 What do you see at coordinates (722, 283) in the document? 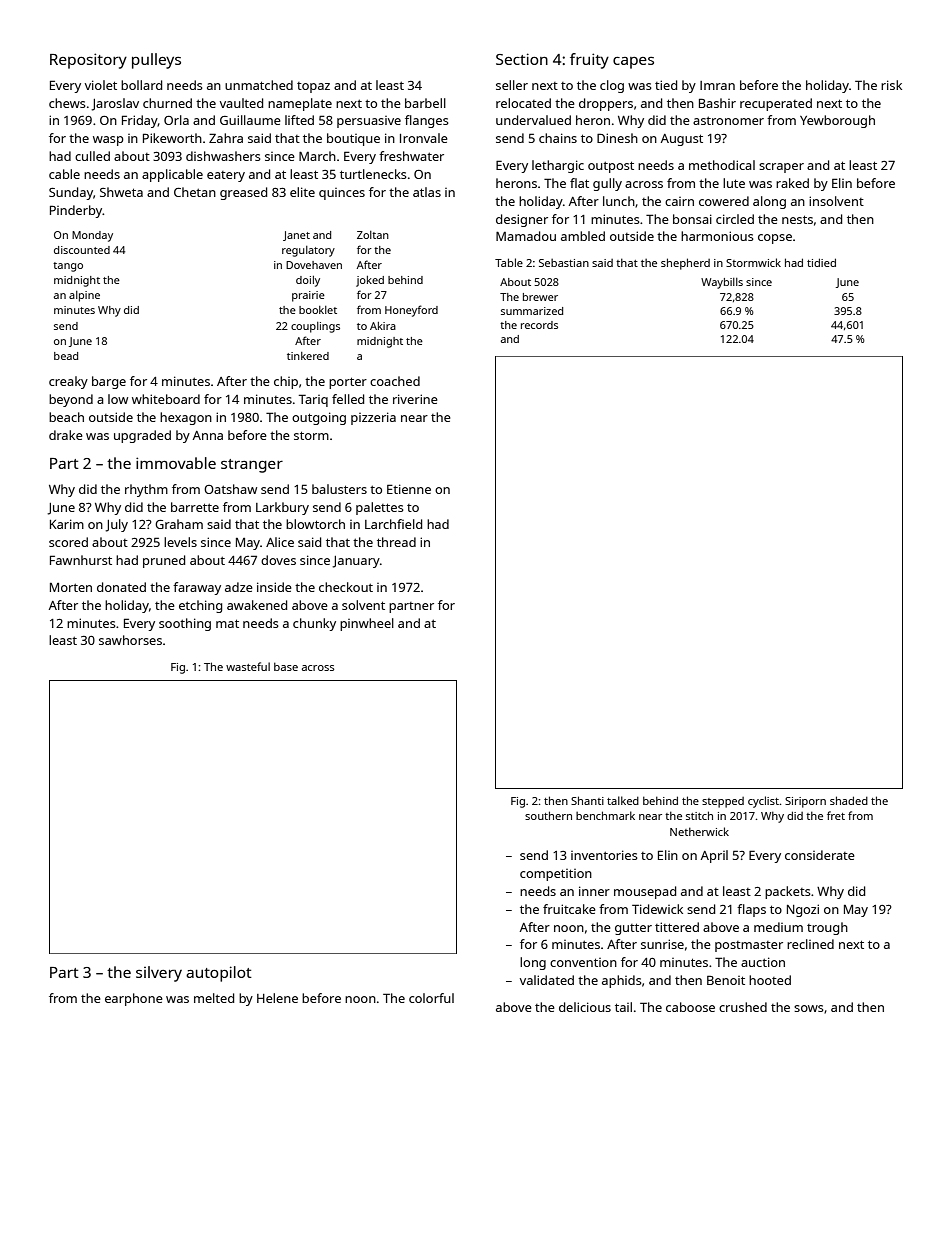
I see `Waybills` at bounding box center [722, 283].
